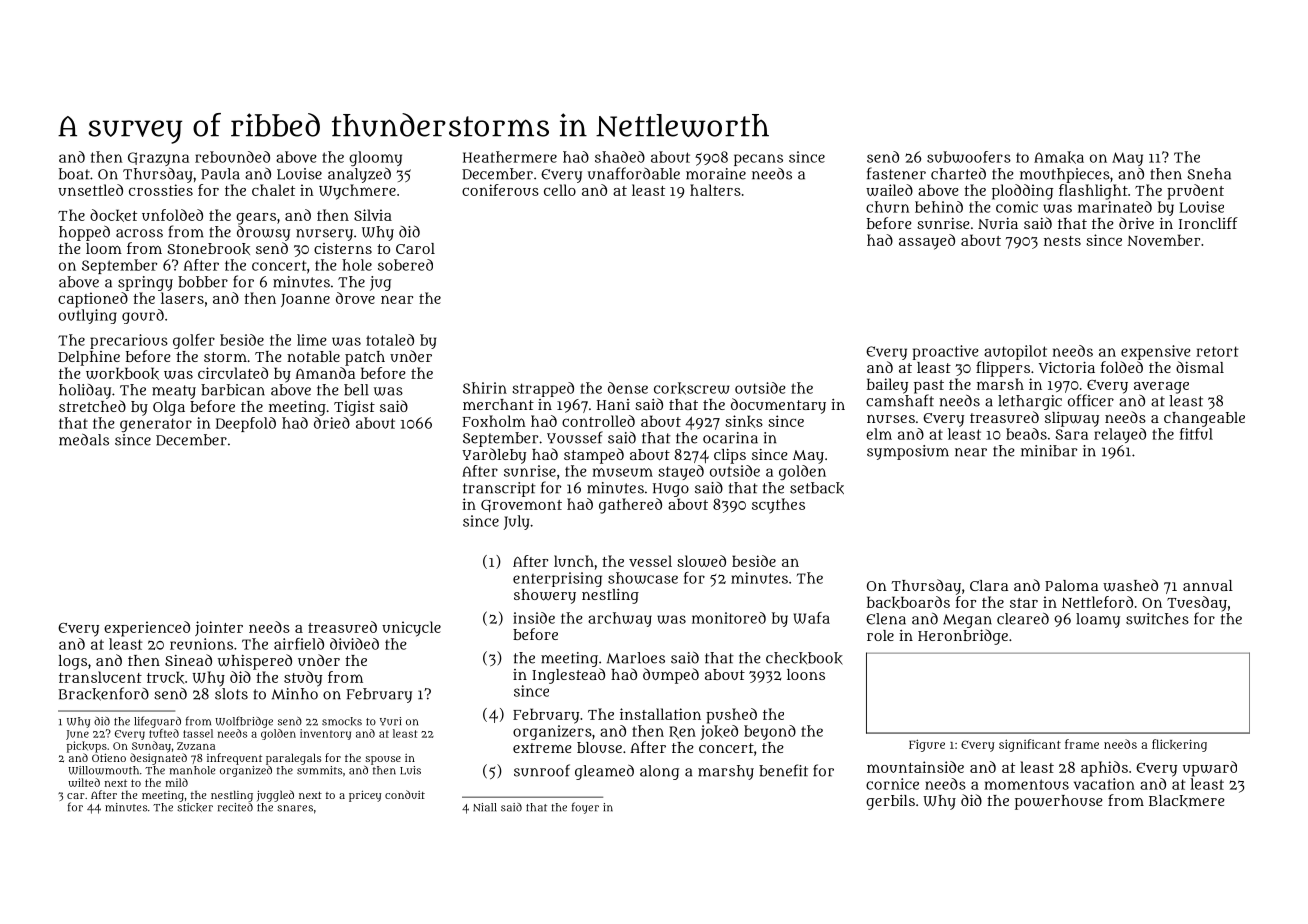 The width and height of the screenshot is (1308, 924). Describe the element at coordinates (1082, 744) in the screenshot. I see `frame` at that location.
